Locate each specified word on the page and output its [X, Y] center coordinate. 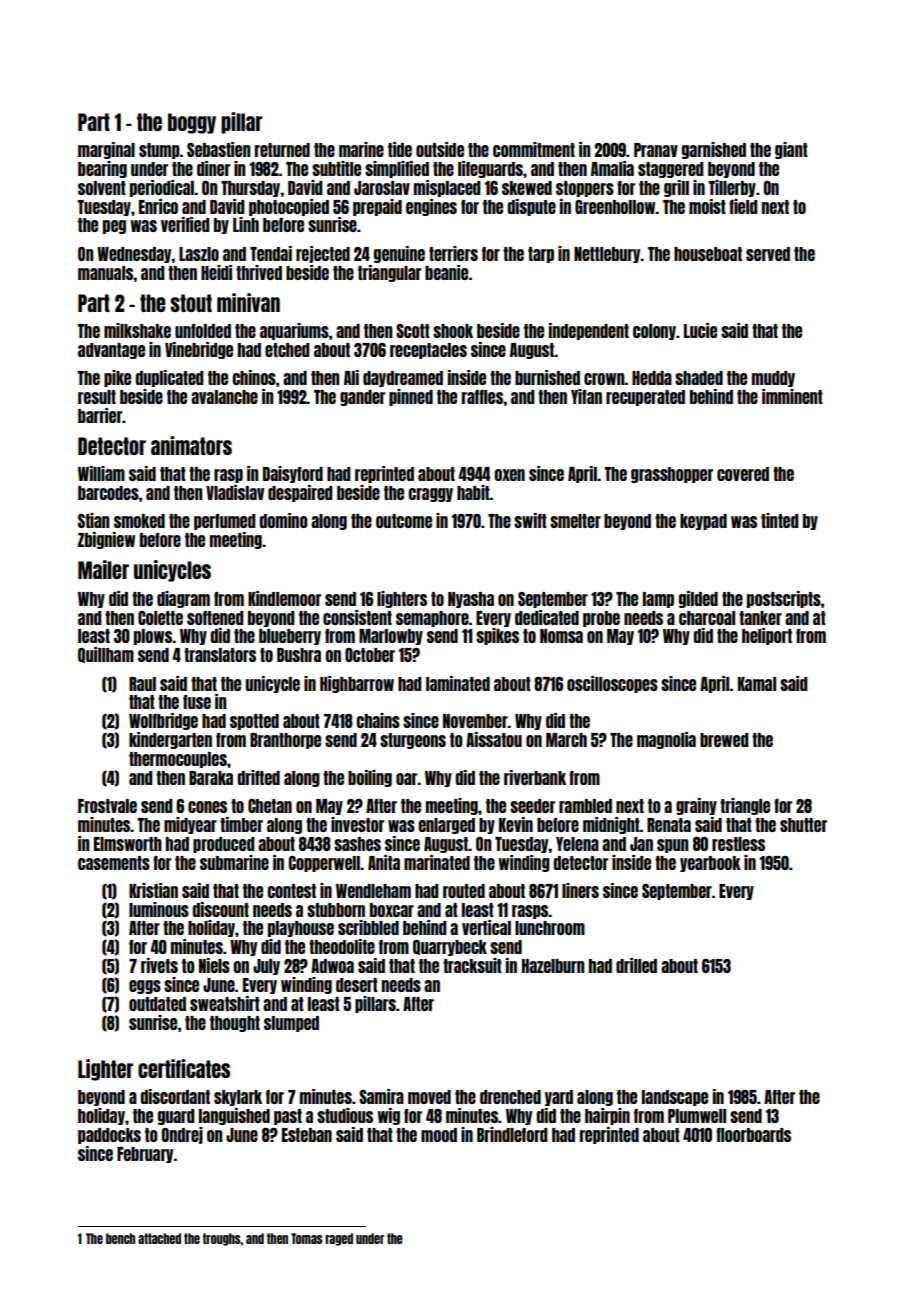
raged [339, 1239]
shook [453, 331]
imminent [792, 396]
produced [224, 845]
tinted [780, 520]
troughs [222, 1239]
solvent [102, 188]
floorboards [753, 1135]
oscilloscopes [612, 684]
